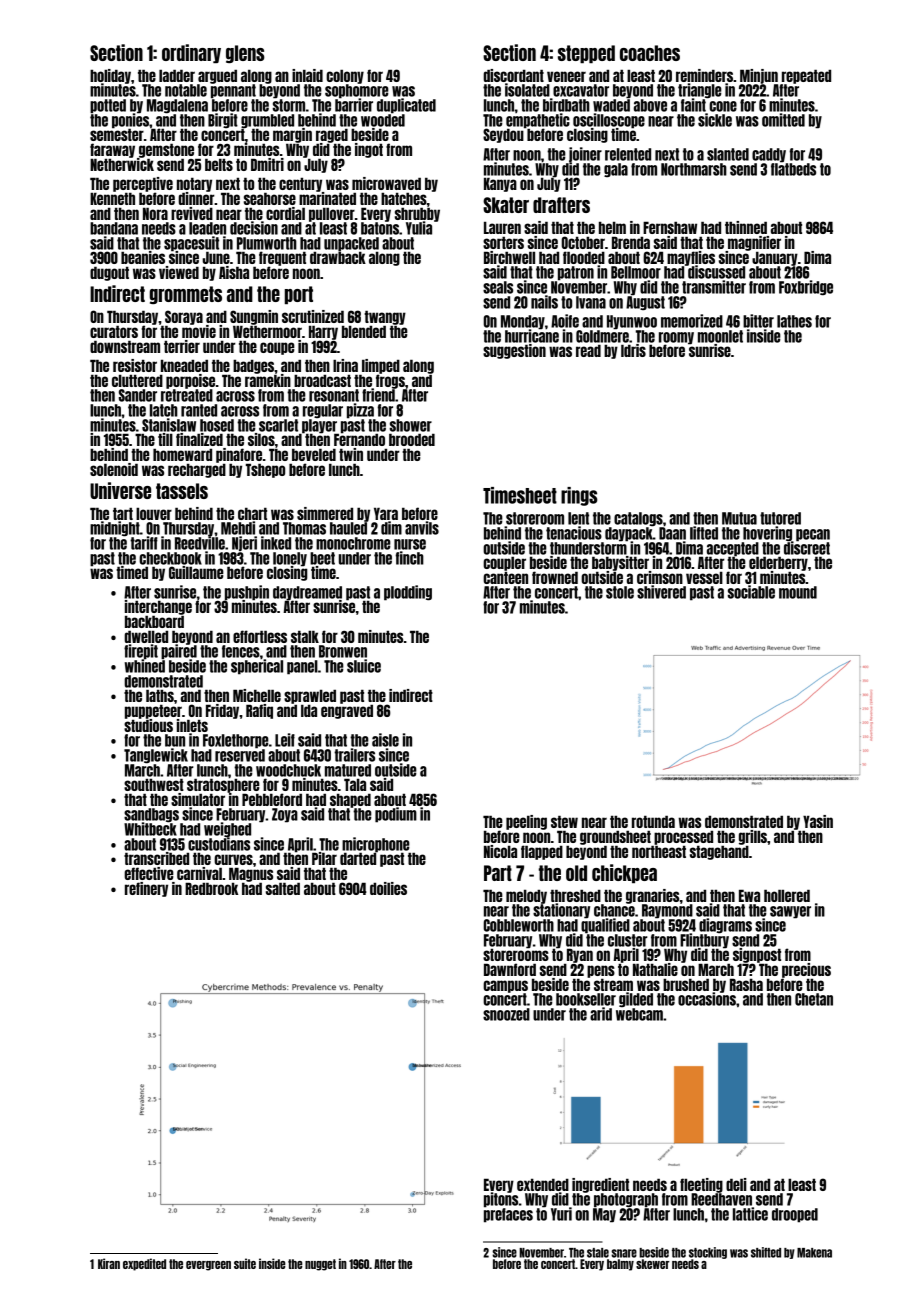 This screenshot has width=924, height=1308. Describe the element at coordinates (320, 1265) in the screenshot. I see `nugget` at that location.
